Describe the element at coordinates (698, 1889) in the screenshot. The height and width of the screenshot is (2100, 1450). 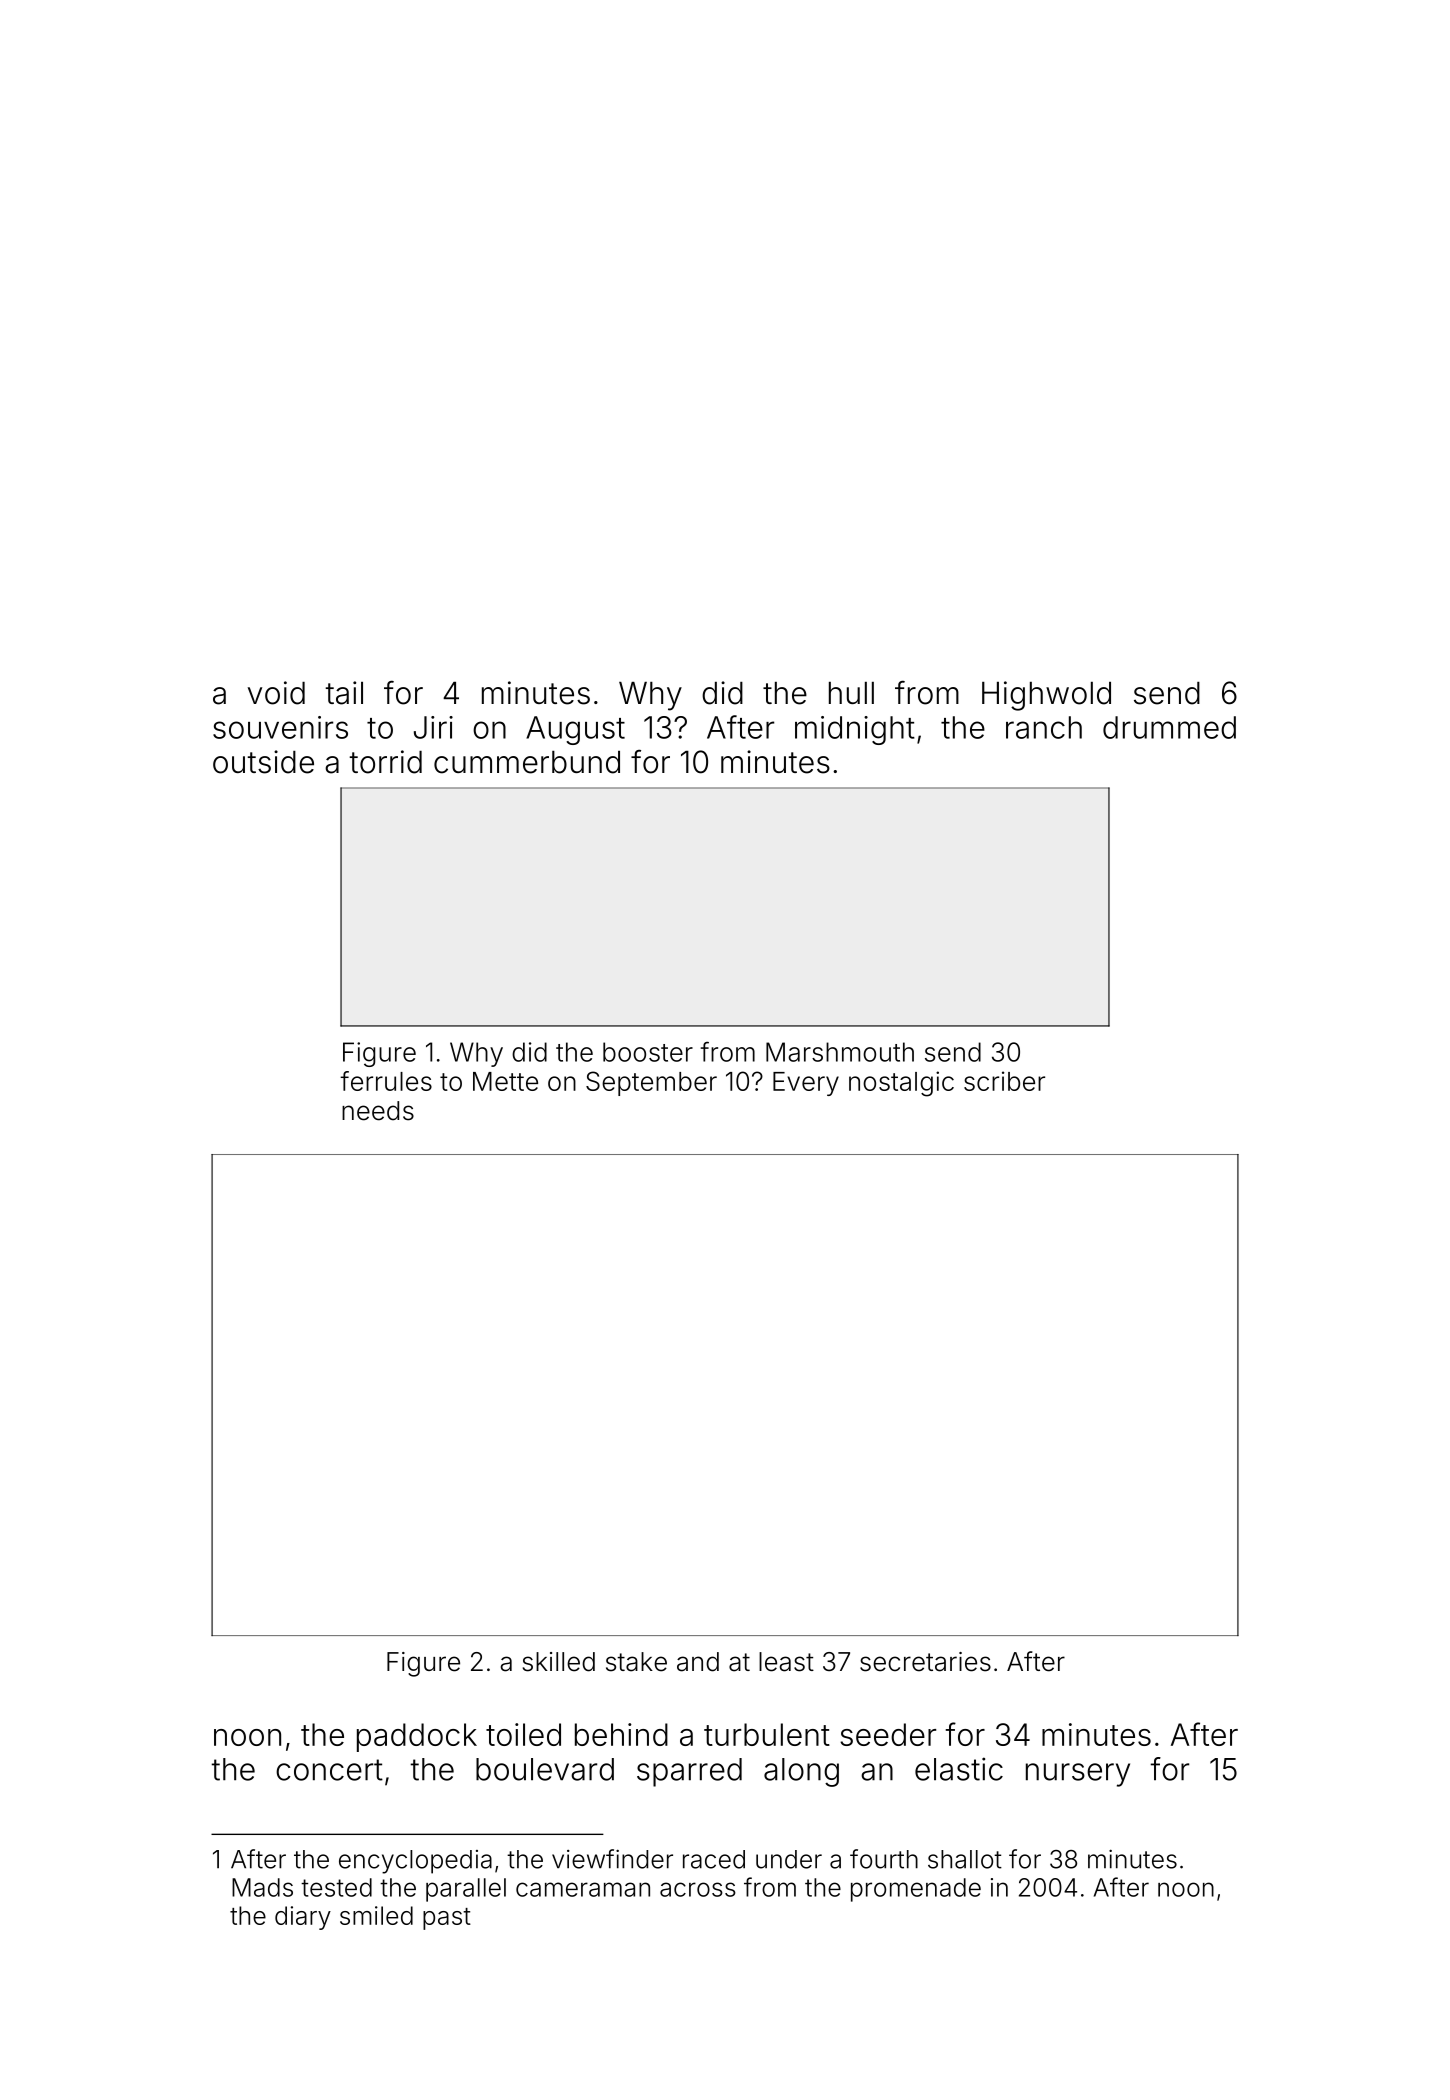
I see `across` at that location.
